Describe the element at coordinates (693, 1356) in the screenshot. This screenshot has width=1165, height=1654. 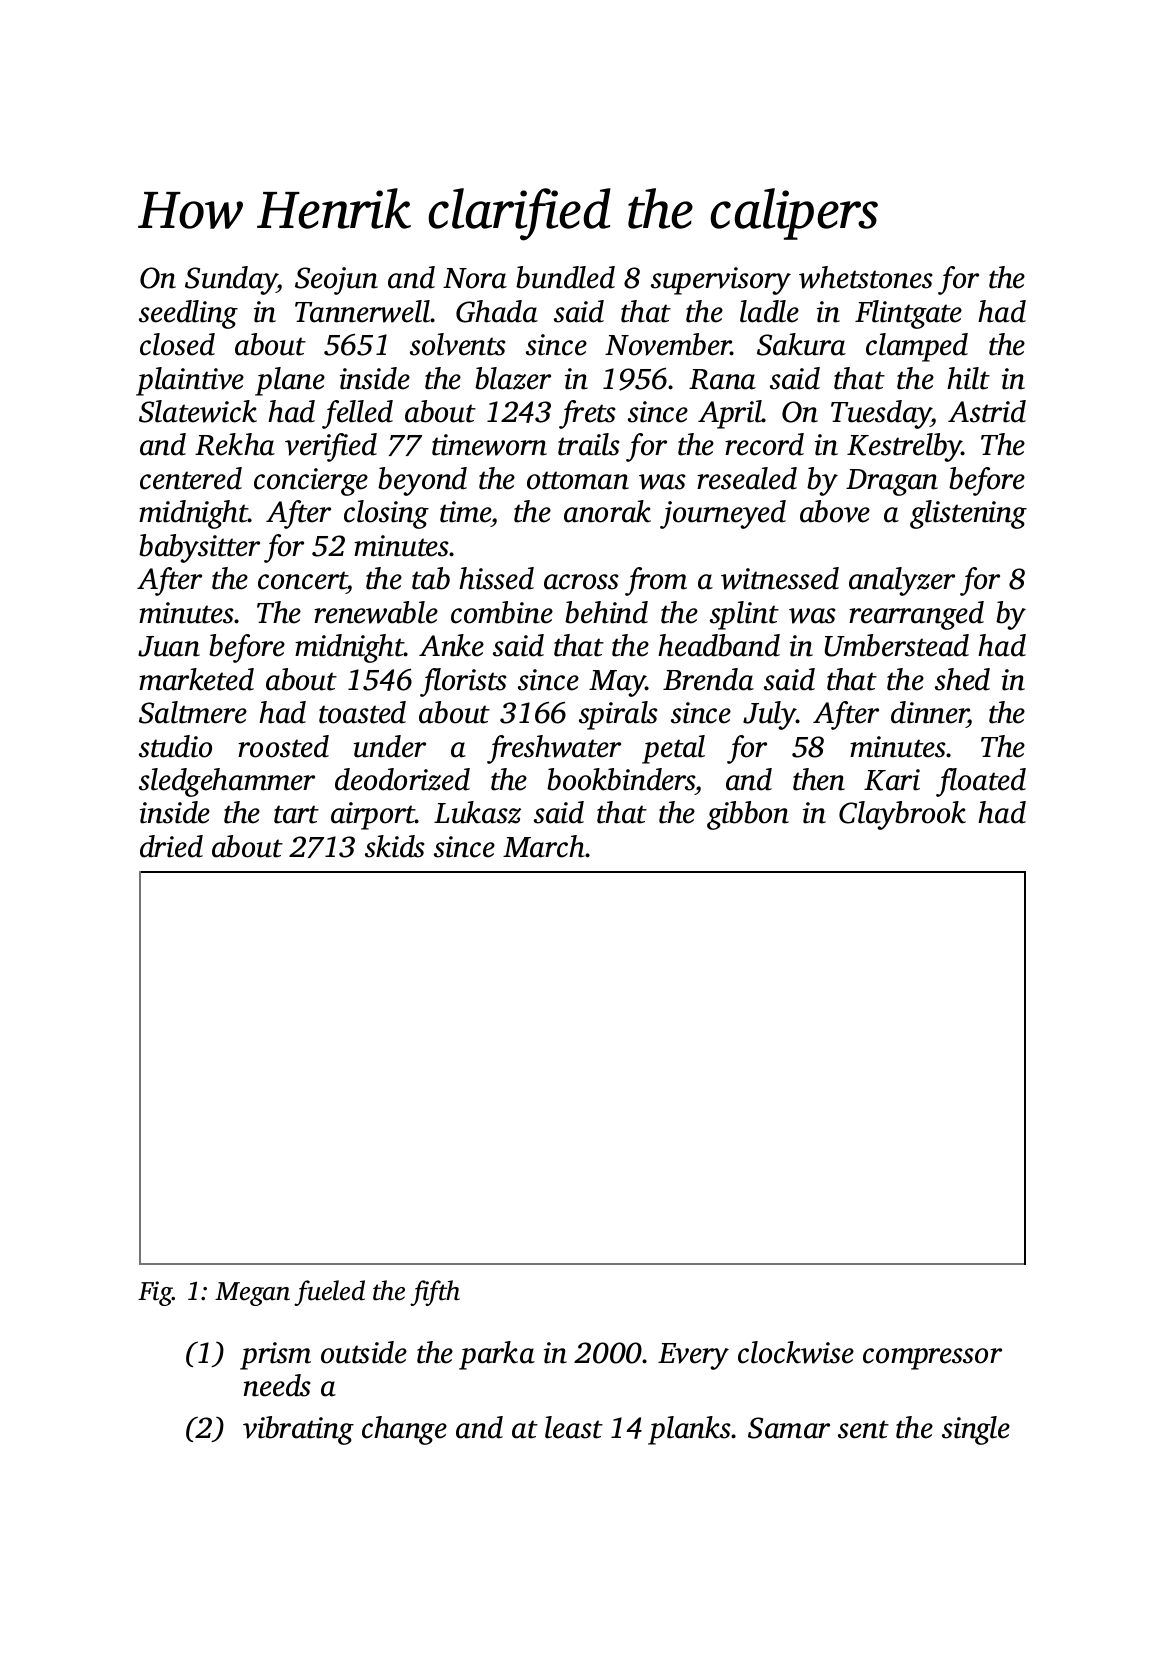
I see `Every` at that location.
